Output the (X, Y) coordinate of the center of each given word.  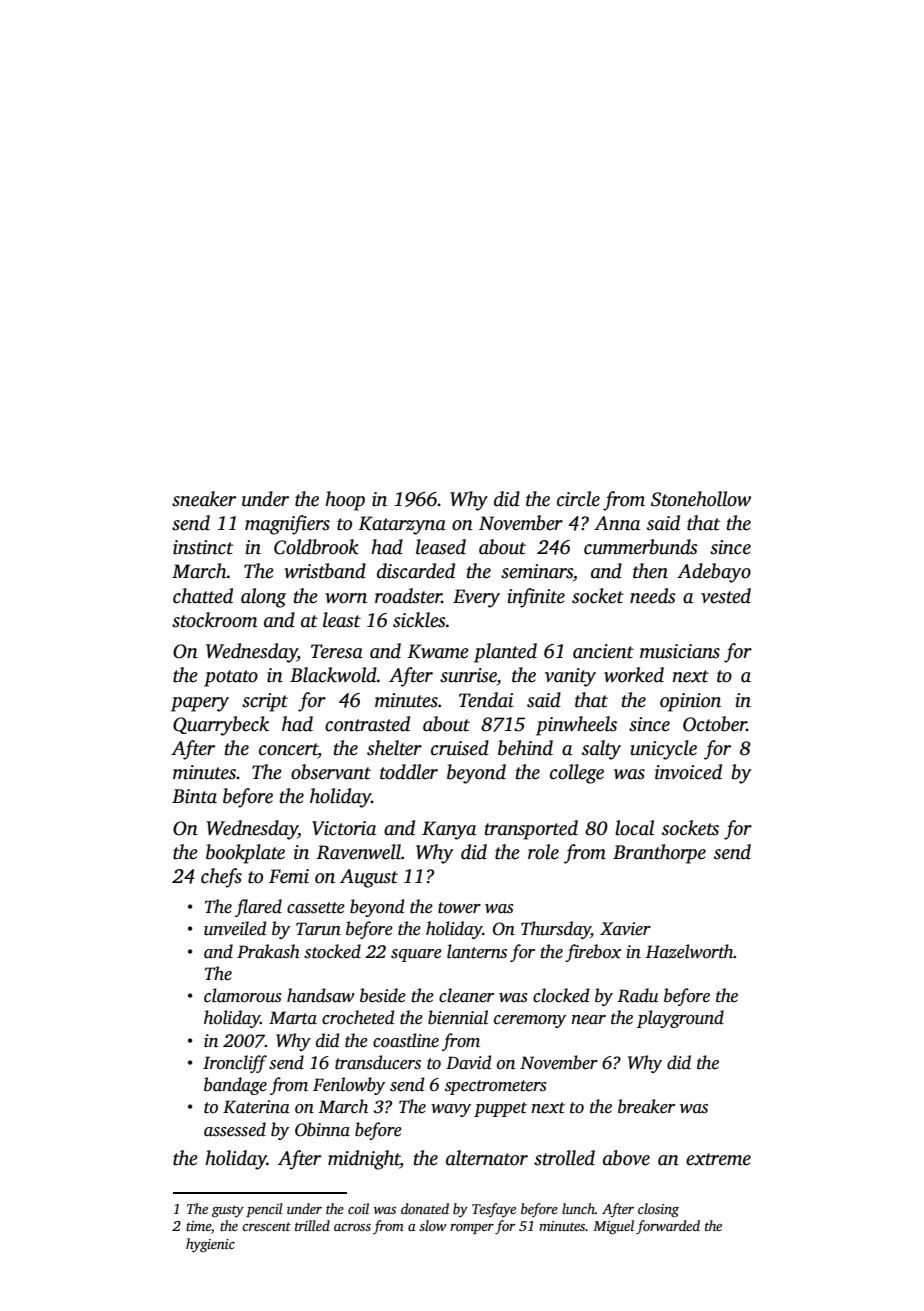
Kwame (438, 651)
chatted (203, 596)
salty (601, 750)
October (715, 724)
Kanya (449, 830)
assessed (235, 1129)
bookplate (245, 854)
